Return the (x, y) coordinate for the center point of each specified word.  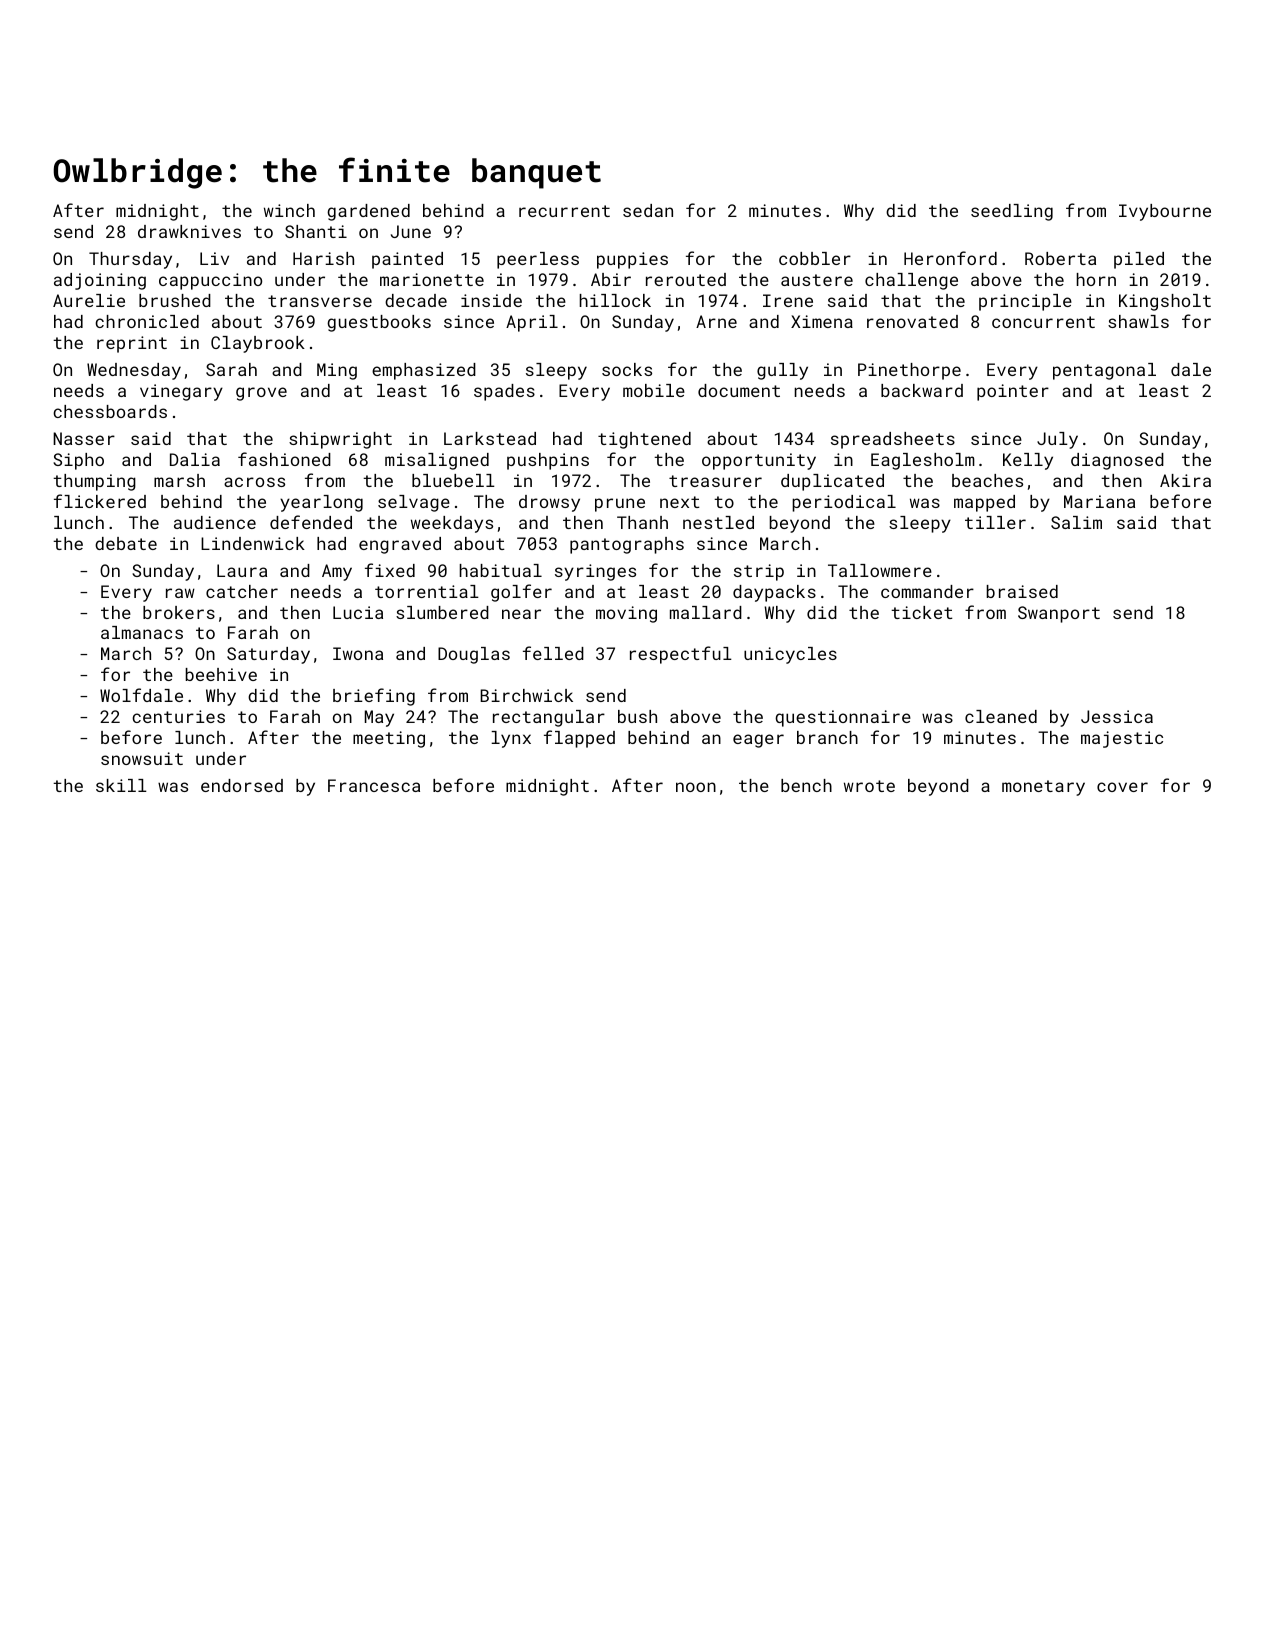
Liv (214, 258)
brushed (175, 300)
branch (827, 737)
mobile (654, 390)
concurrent (1043, 322)
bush (637, 716)
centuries (178, 716)
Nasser (84, 438)
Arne (716, 321)
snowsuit (142, 758)
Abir (611, 279)
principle (1025, 302)
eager (758, 741)
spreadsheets (893, 440)
